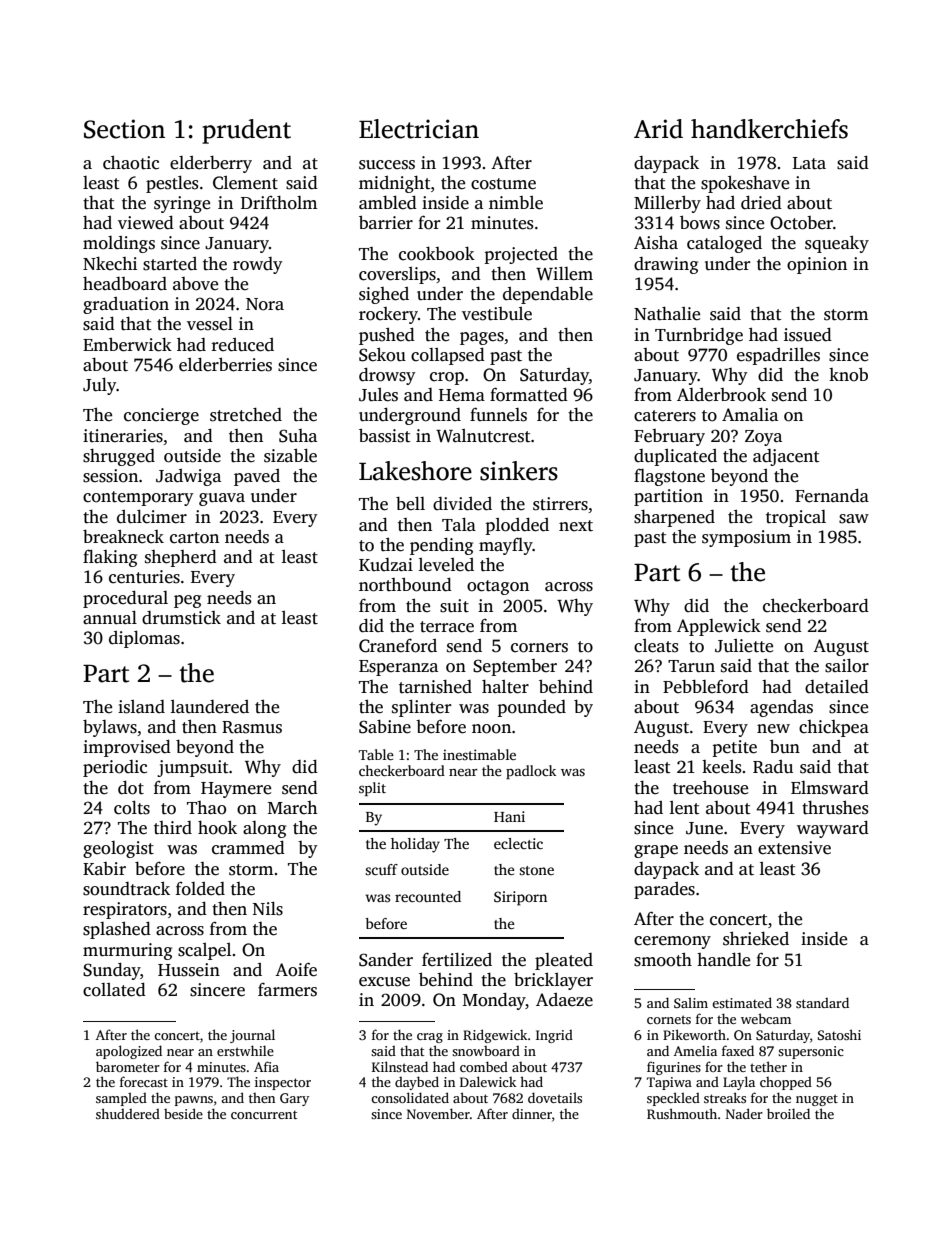  I want to click on inestimable, so click(479, 754).
